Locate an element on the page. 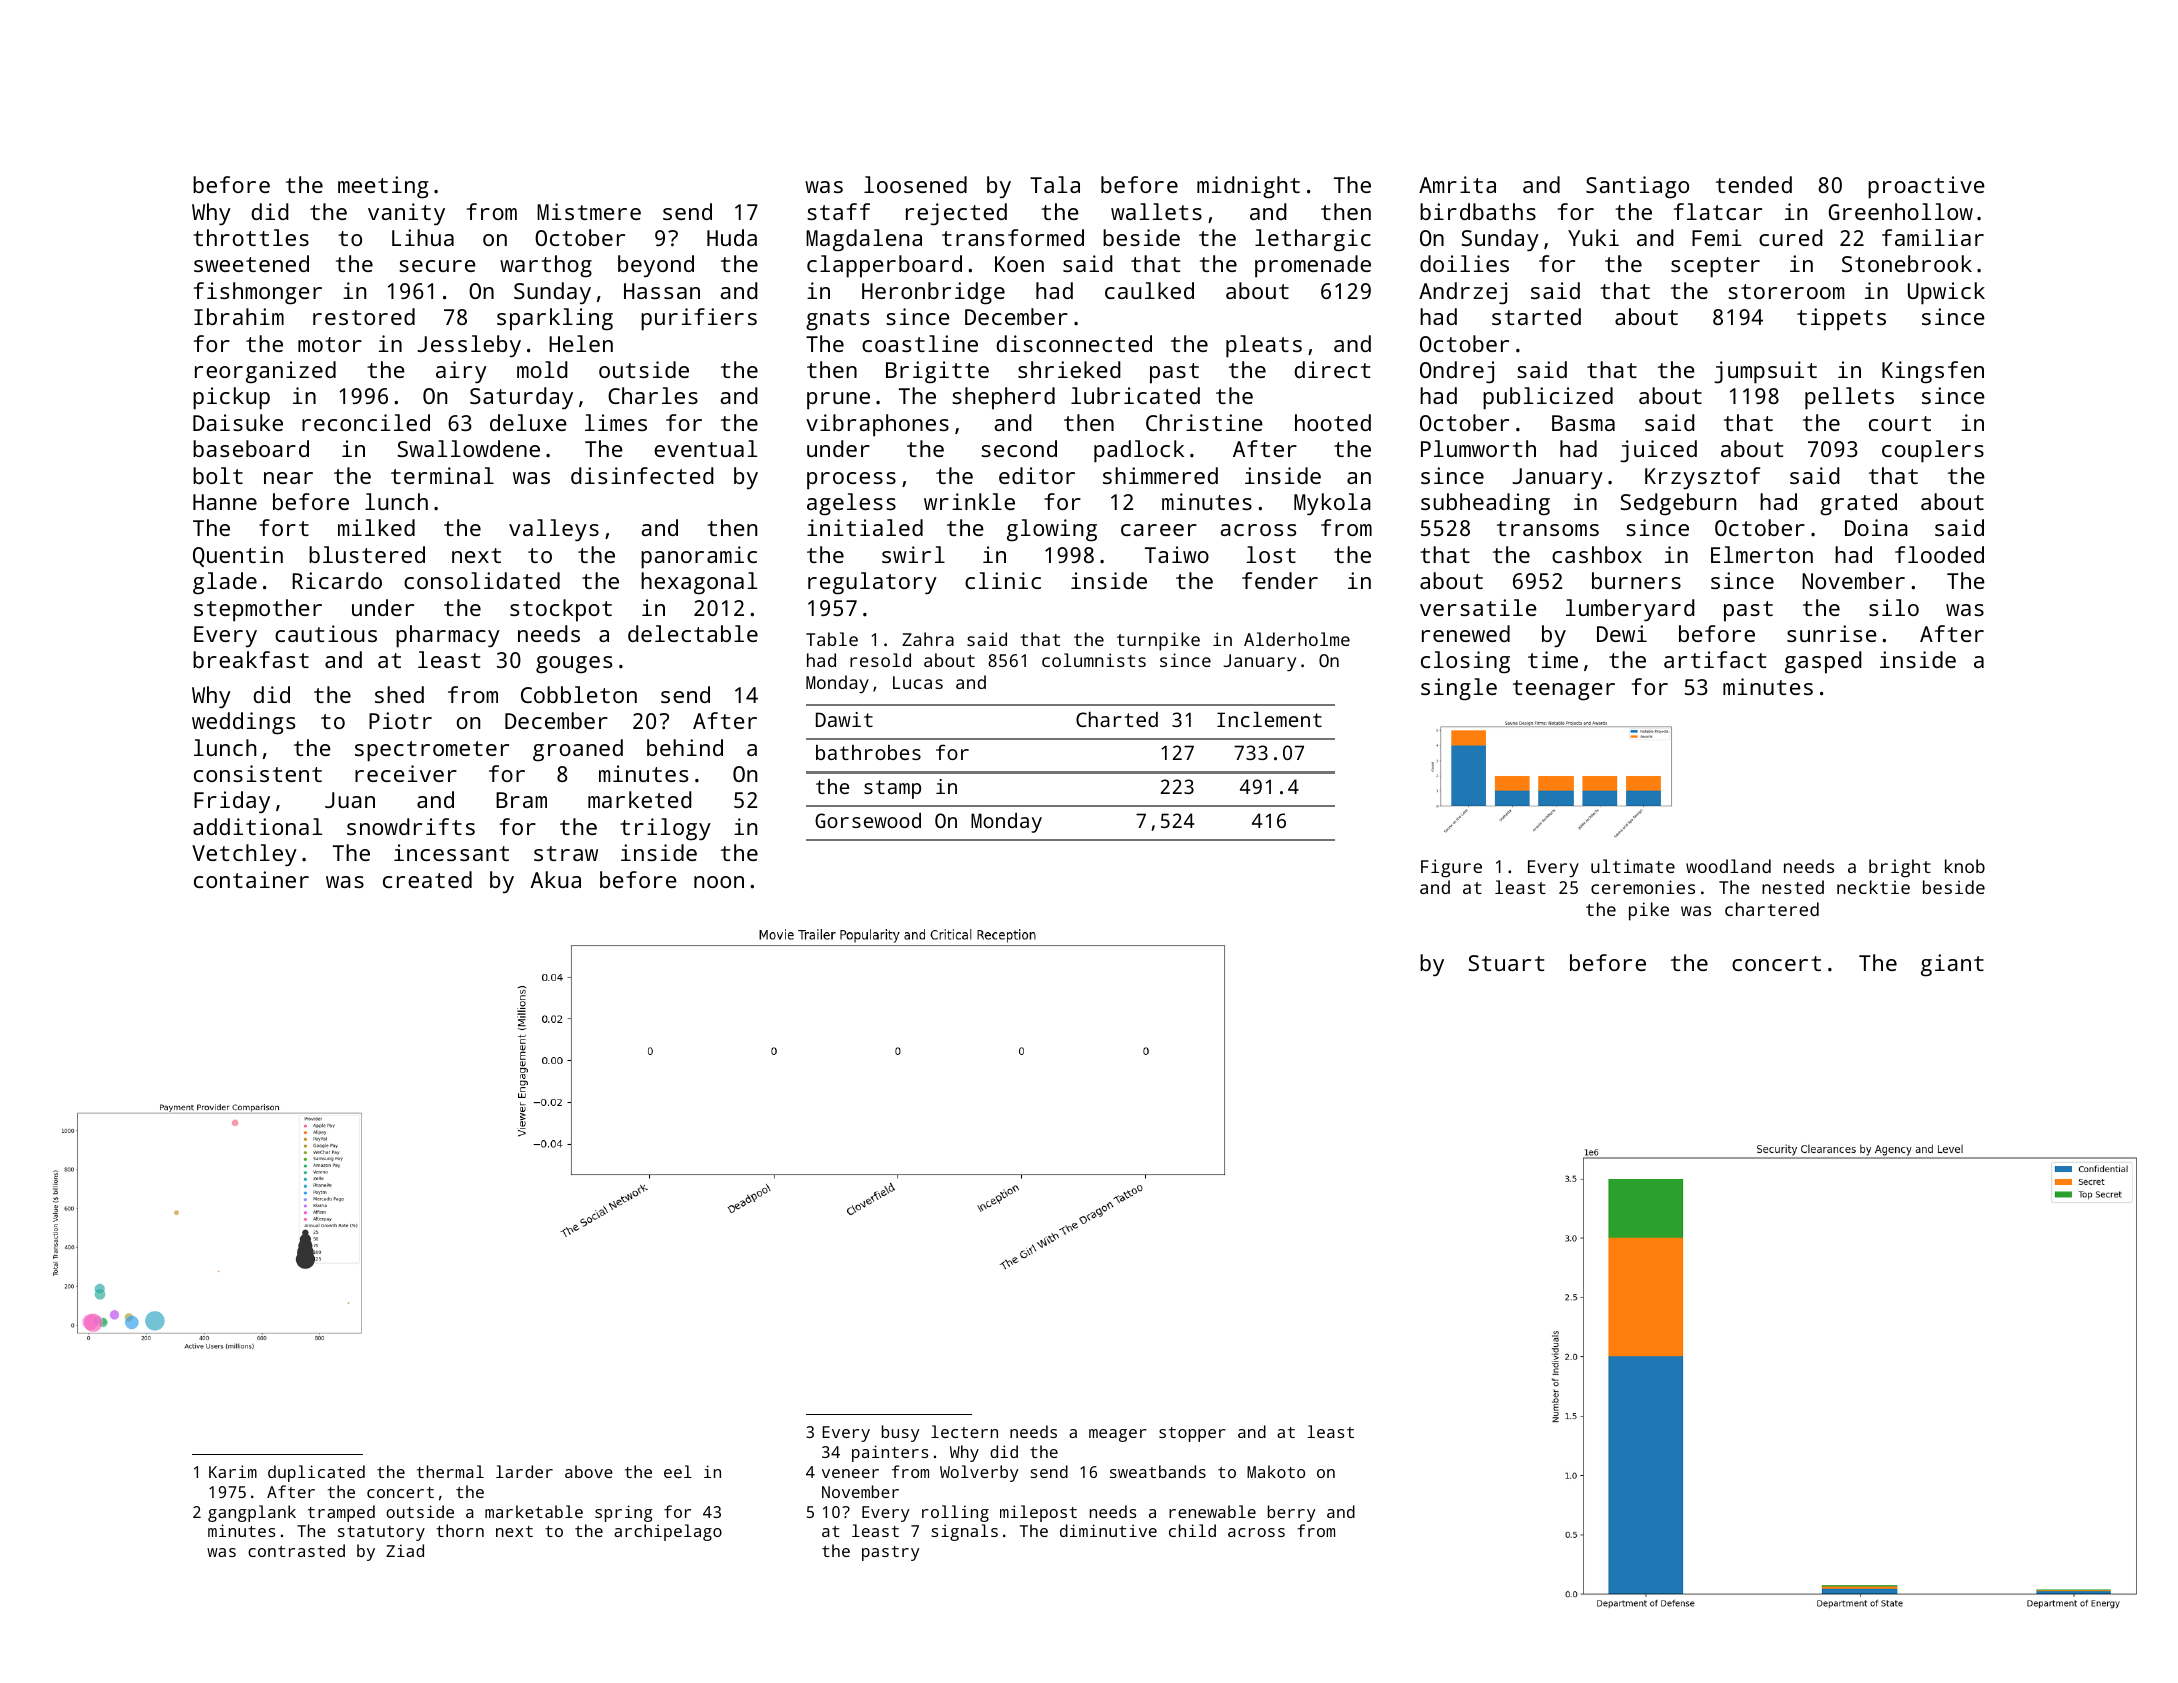 Image resolution: width=2178 pixels, height=1683 pixels. meeting is located at coordinates (383, 187).
